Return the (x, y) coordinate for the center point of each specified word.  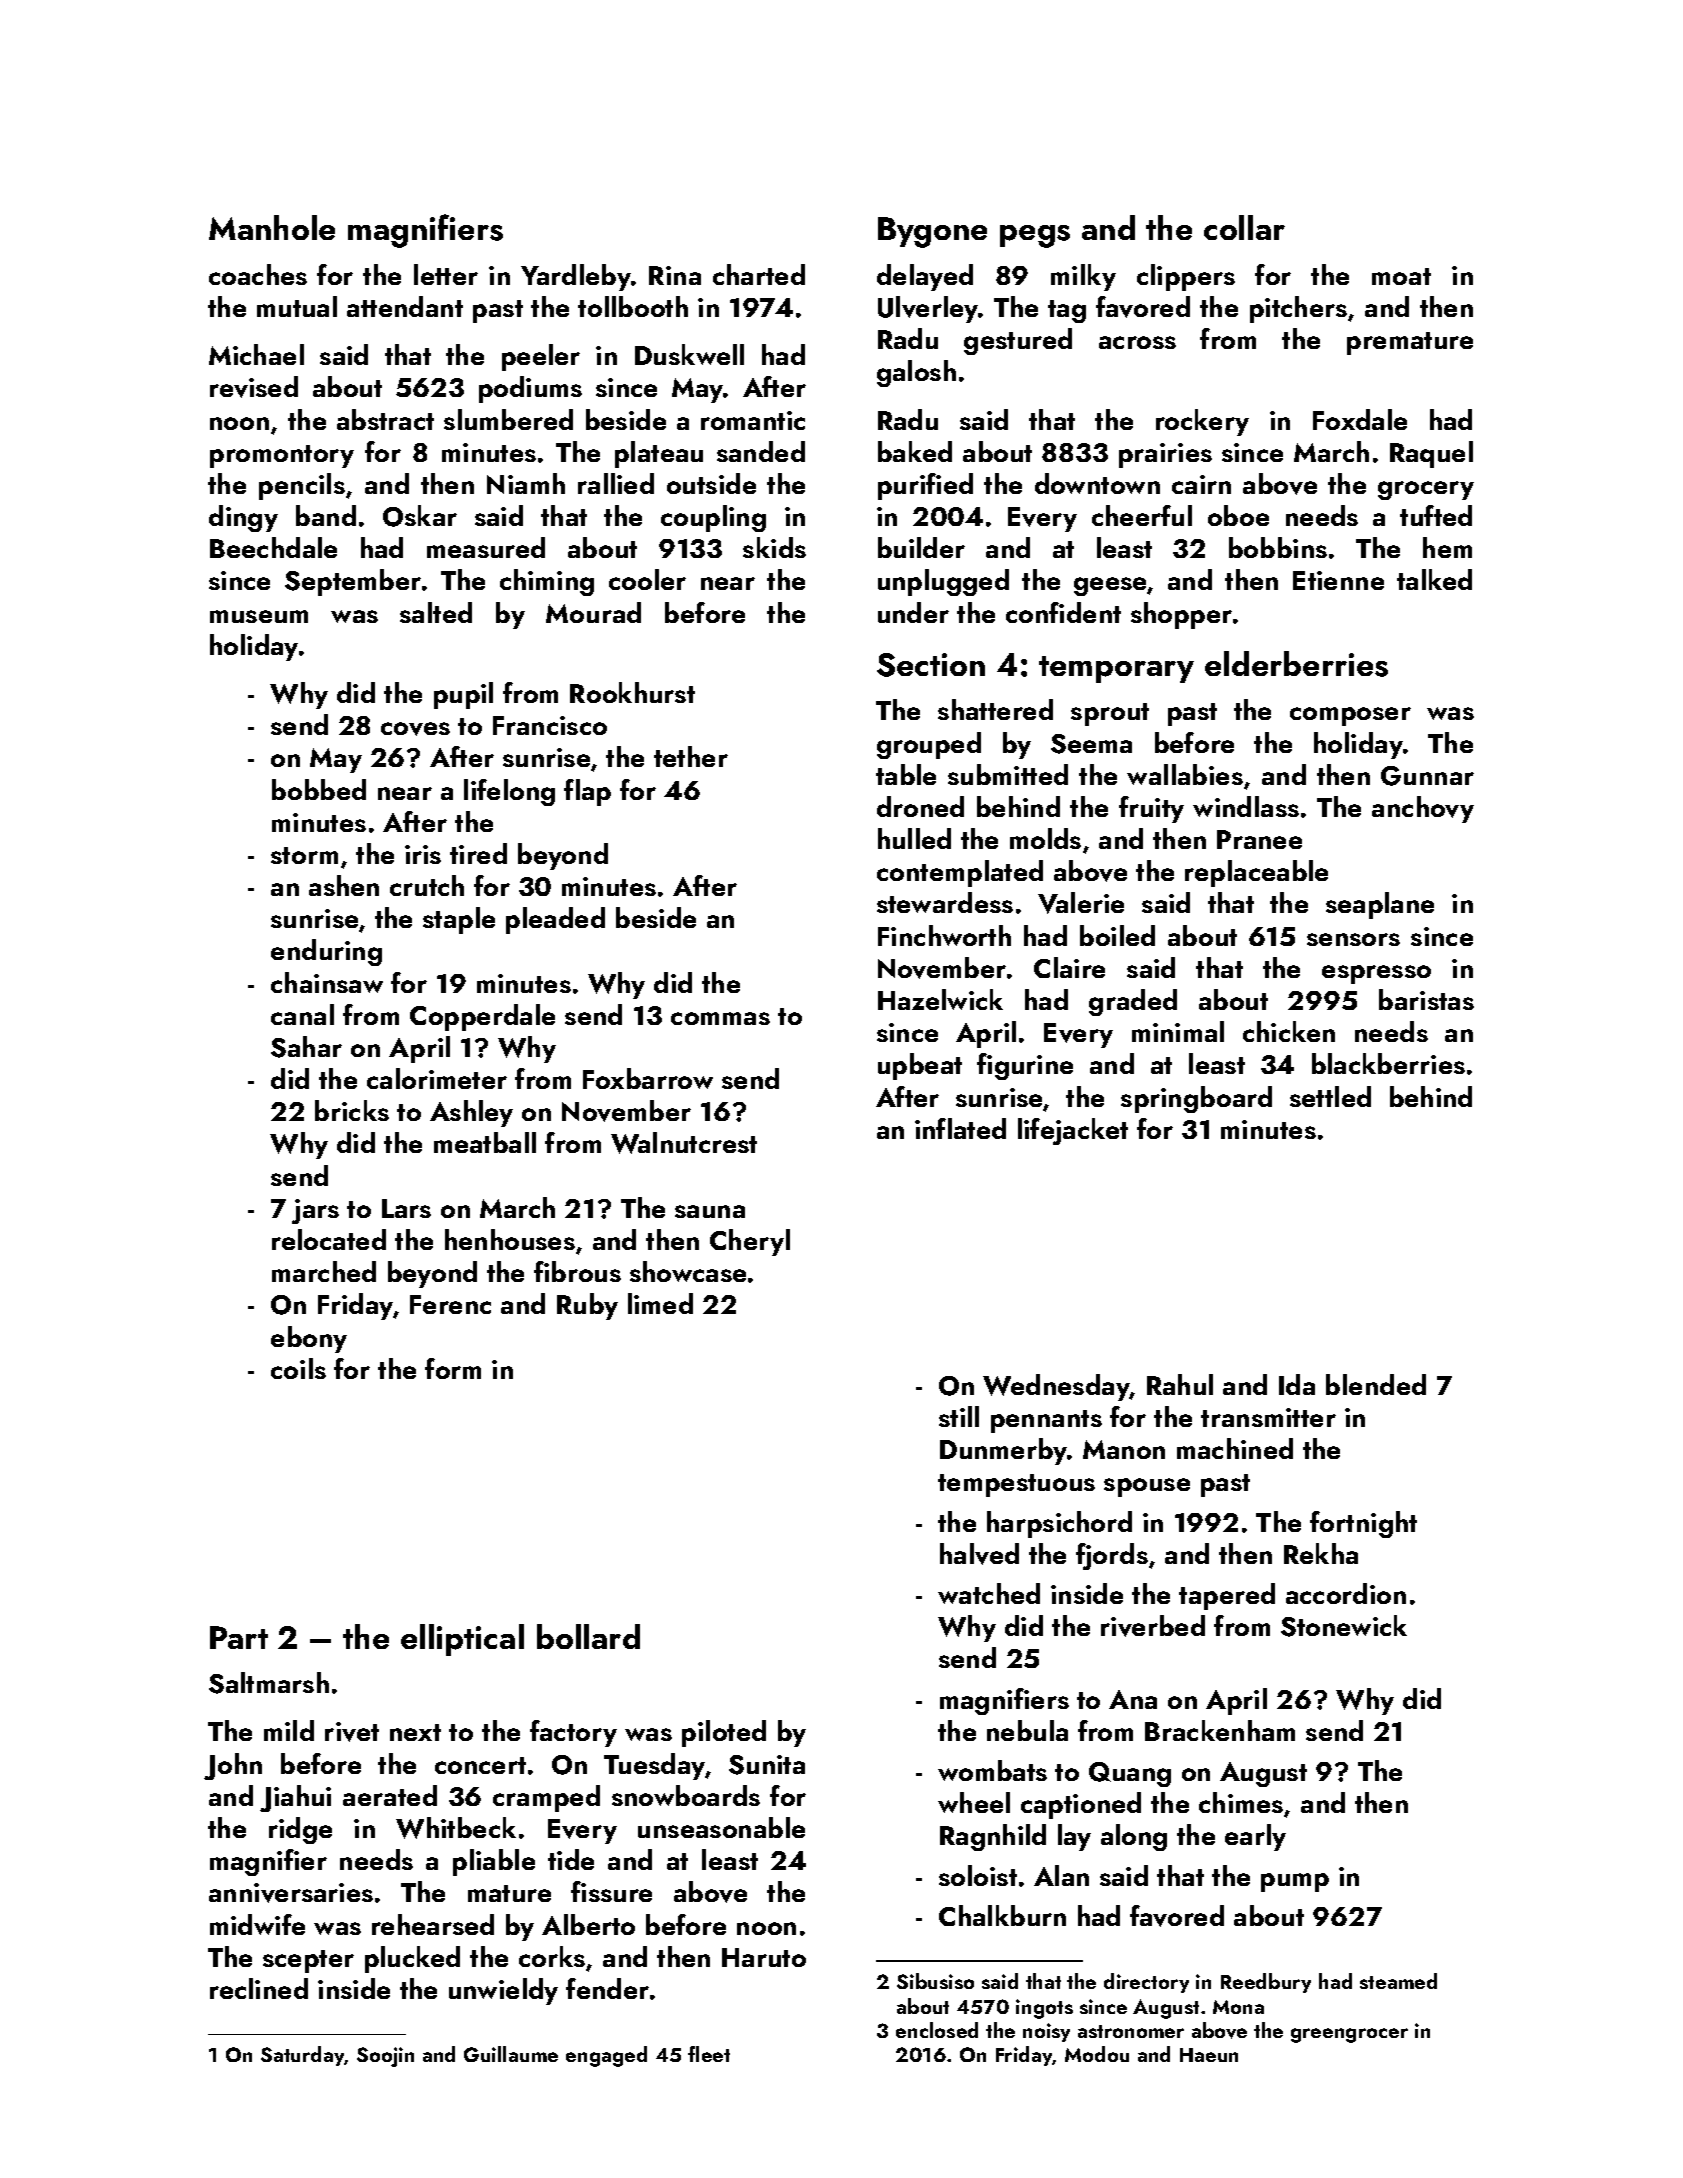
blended (1376, 1384)
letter (446, 274)
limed (660, 1303)
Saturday (303, 2056)
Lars (406, 1208)
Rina (675, 275)
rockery (1202, 422)
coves (415, 729)
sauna (710, 1211)
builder (921, 547)
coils (298, 1368)
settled (1330, 1096)
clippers (1186, 277)
